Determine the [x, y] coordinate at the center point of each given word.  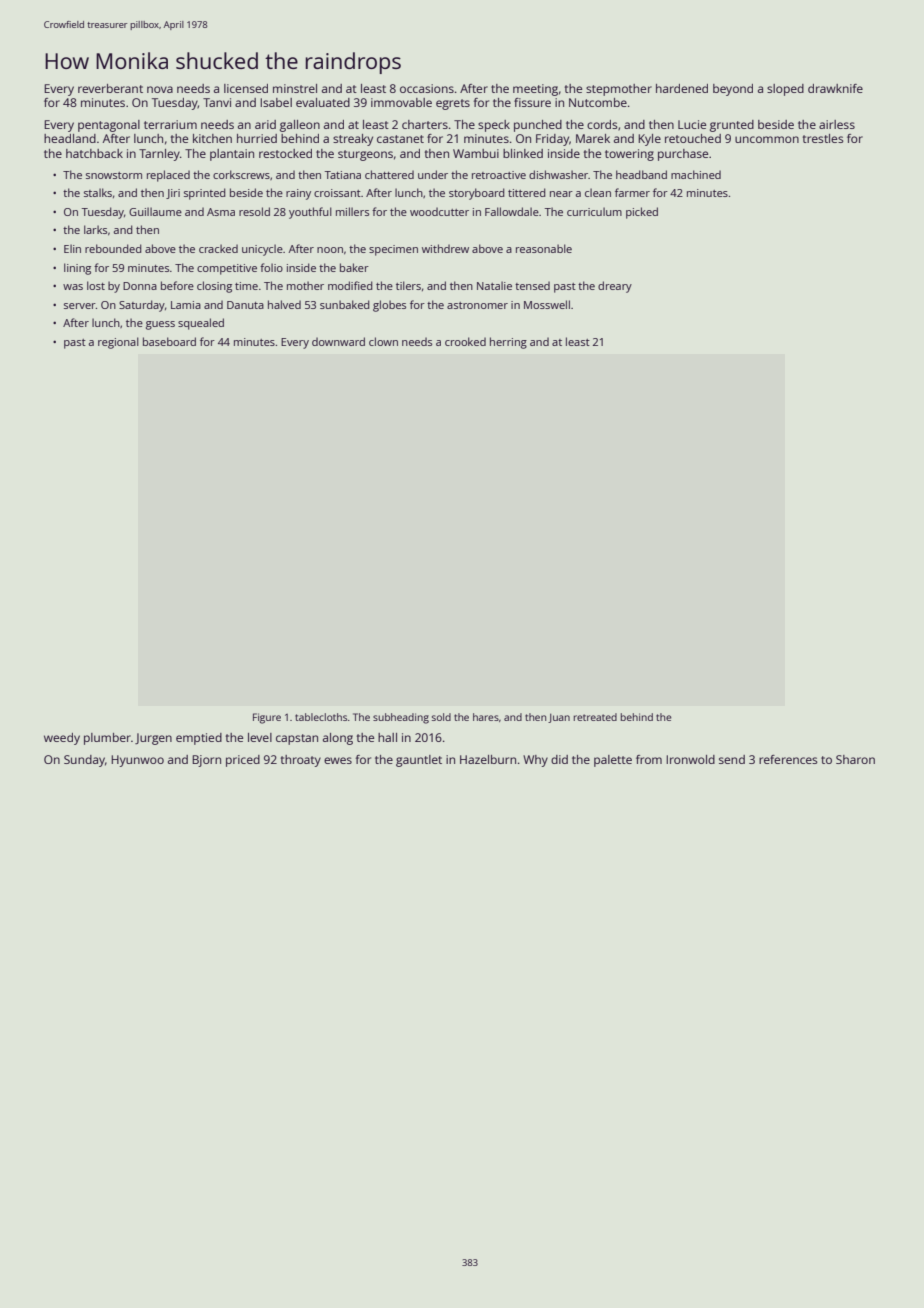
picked [642, 213]
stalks [98, 192]
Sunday [84, 761]
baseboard [169, 341]
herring [508, 343]
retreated [595, 717]
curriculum [594, 211]
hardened [682, 88]
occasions [427, 88]
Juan [559, 718]
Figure [267, 718]
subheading [401, 718]
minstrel [295, 88]
